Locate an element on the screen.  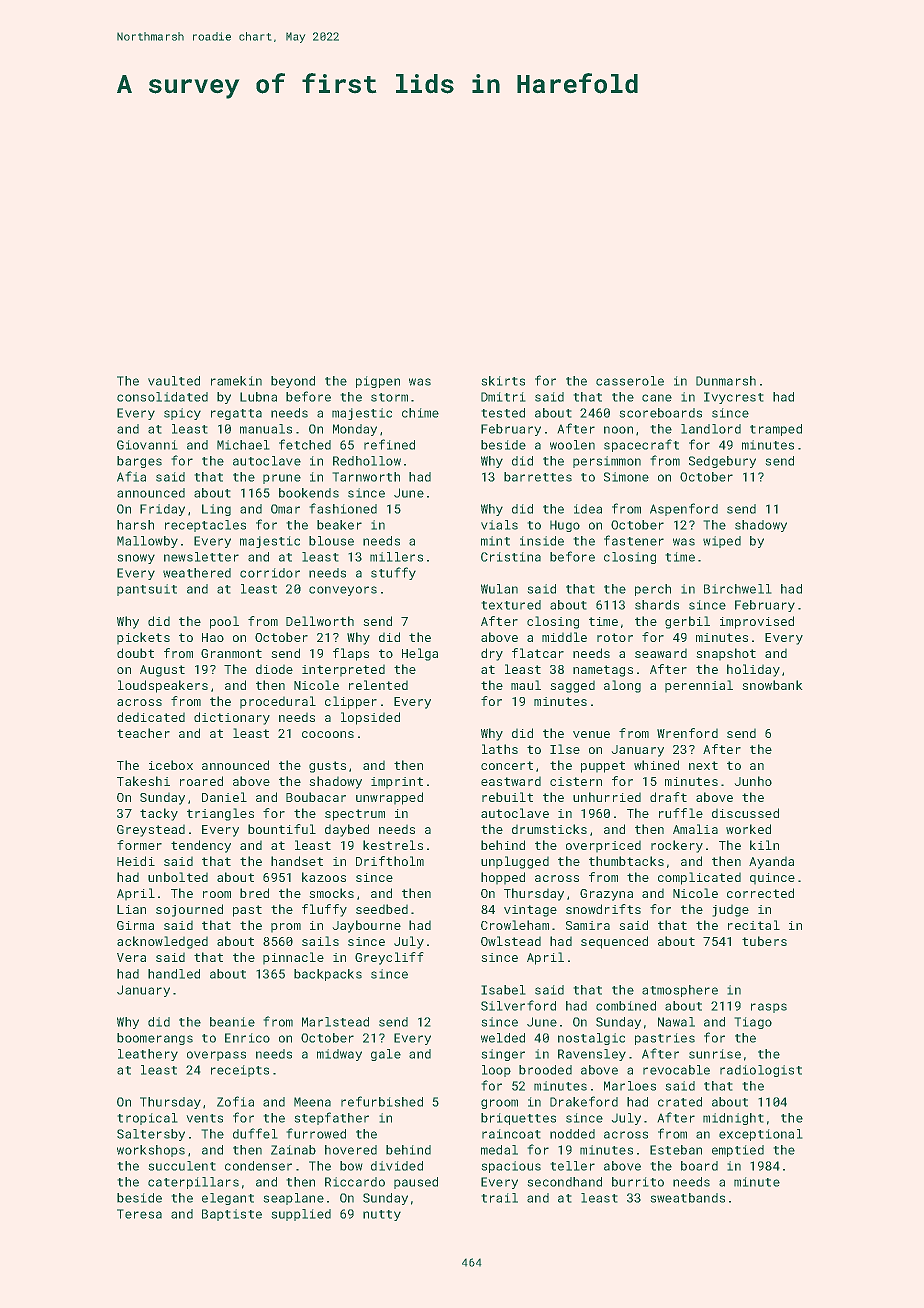
Dunmarsh is located at coordinates (726, 381).
